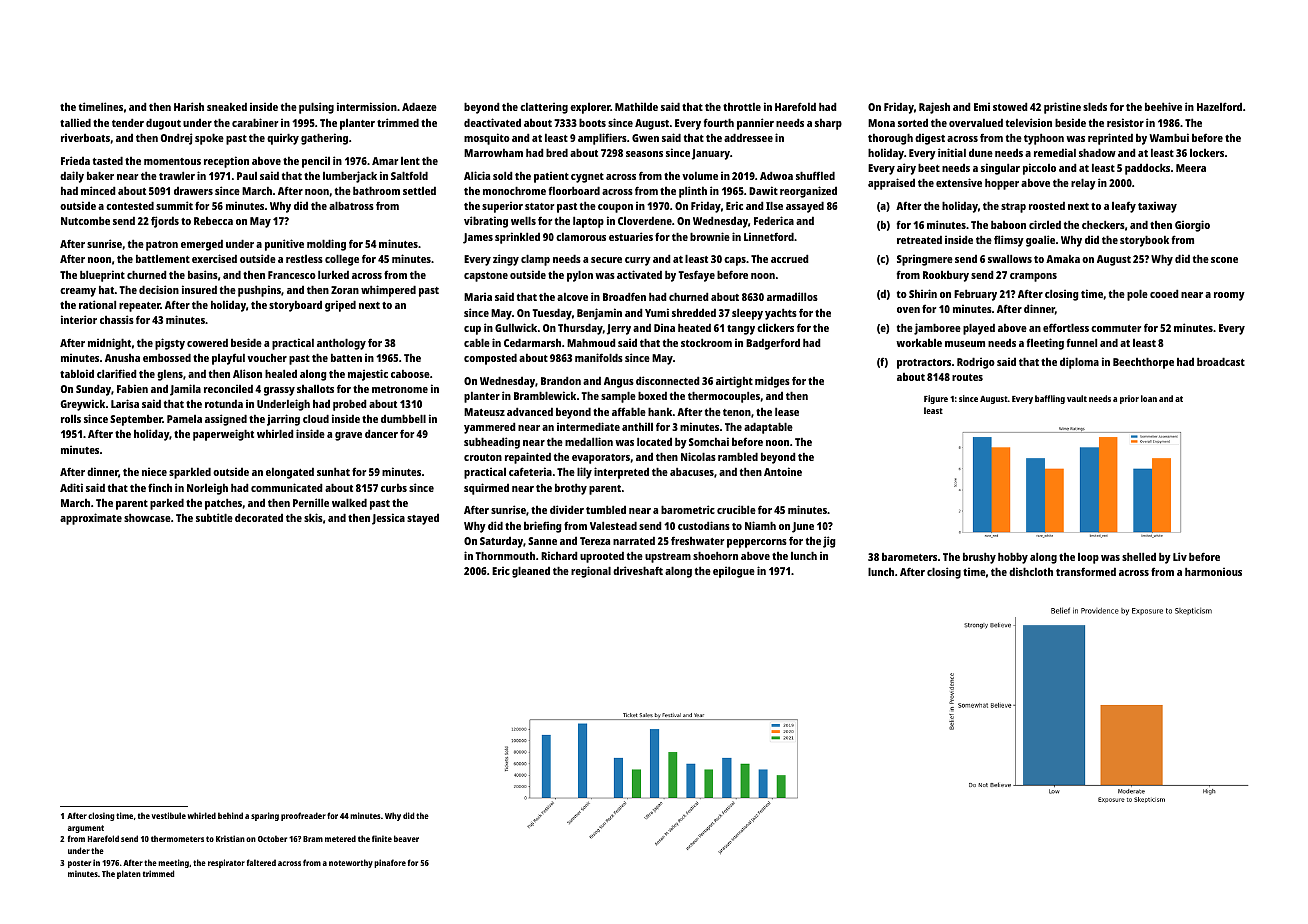  I want to click on Harish, so click(189, 106).
